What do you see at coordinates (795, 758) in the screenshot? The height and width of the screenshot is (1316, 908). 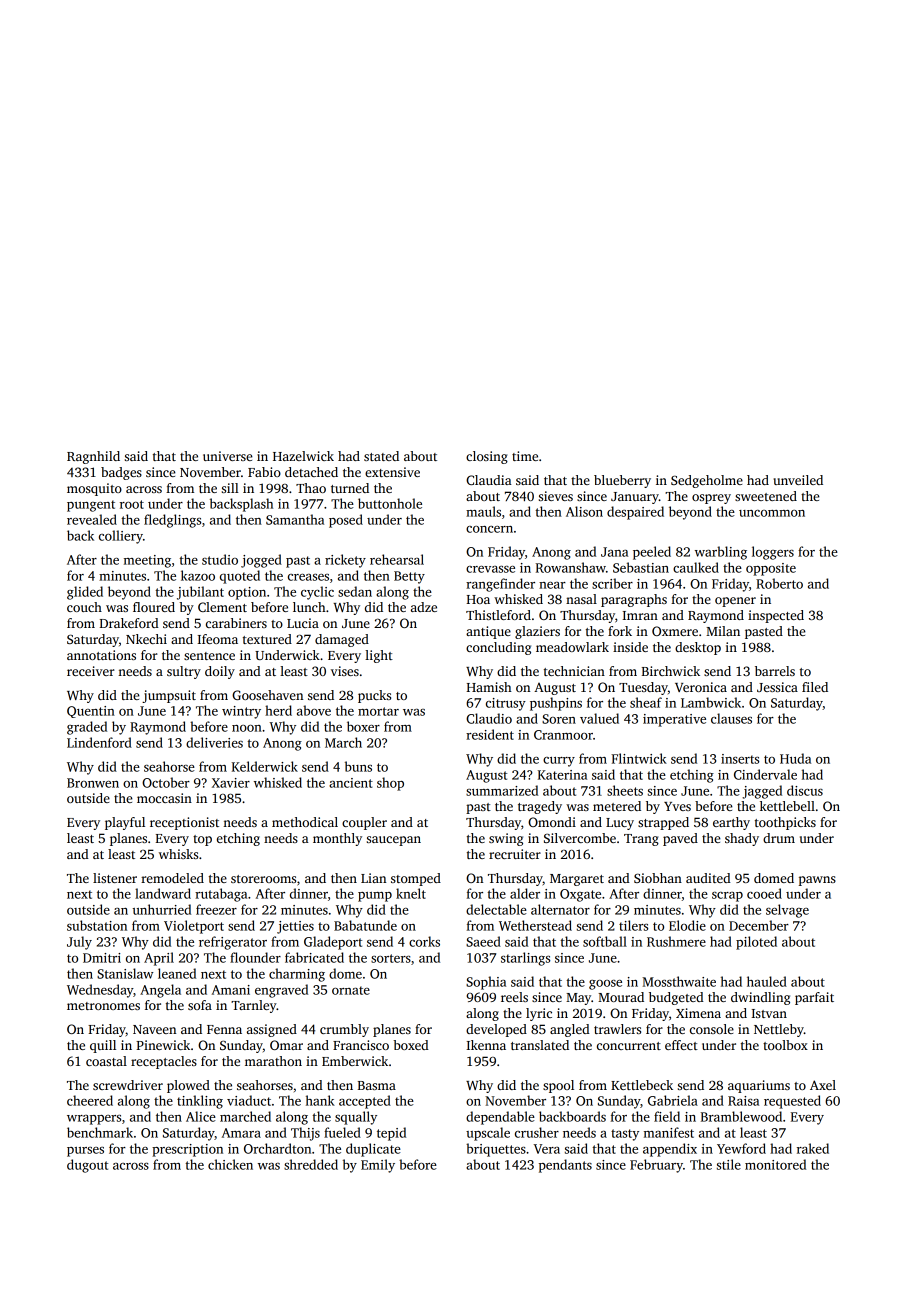 I see `Huda` at bounding box center [795, 758].
